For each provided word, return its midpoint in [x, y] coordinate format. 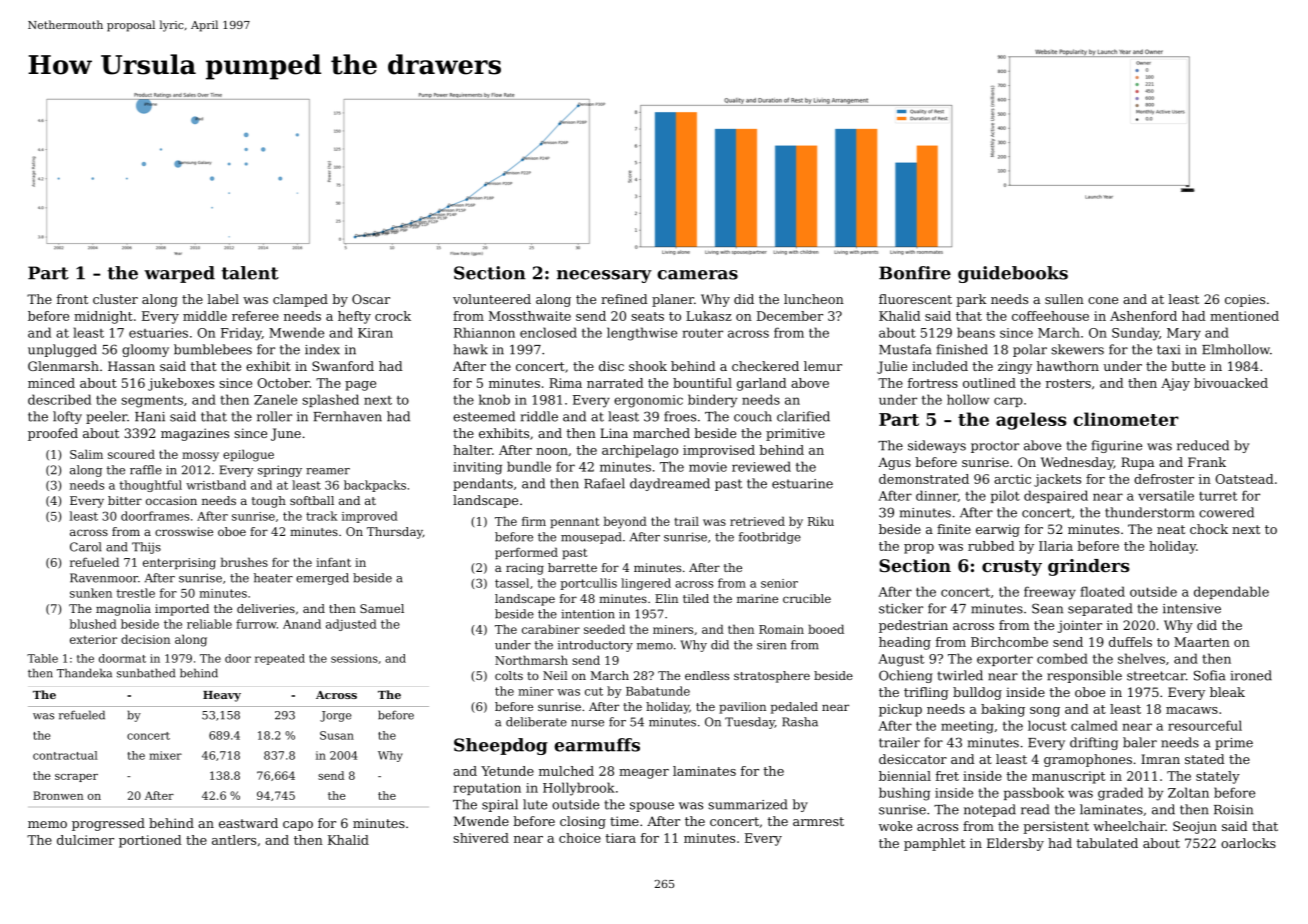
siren [771, 645]
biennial [905, 776]
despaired [1056, 496]
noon [552, 451]
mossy [200, 457]
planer [673, 300]
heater [273, 578]
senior [779, 583]
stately [1218, 777]
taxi [1168, 350]
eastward [248, 823]
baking [1003, 710]
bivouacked [1231, 383]
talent [250, 273]
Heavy [222, 696]
